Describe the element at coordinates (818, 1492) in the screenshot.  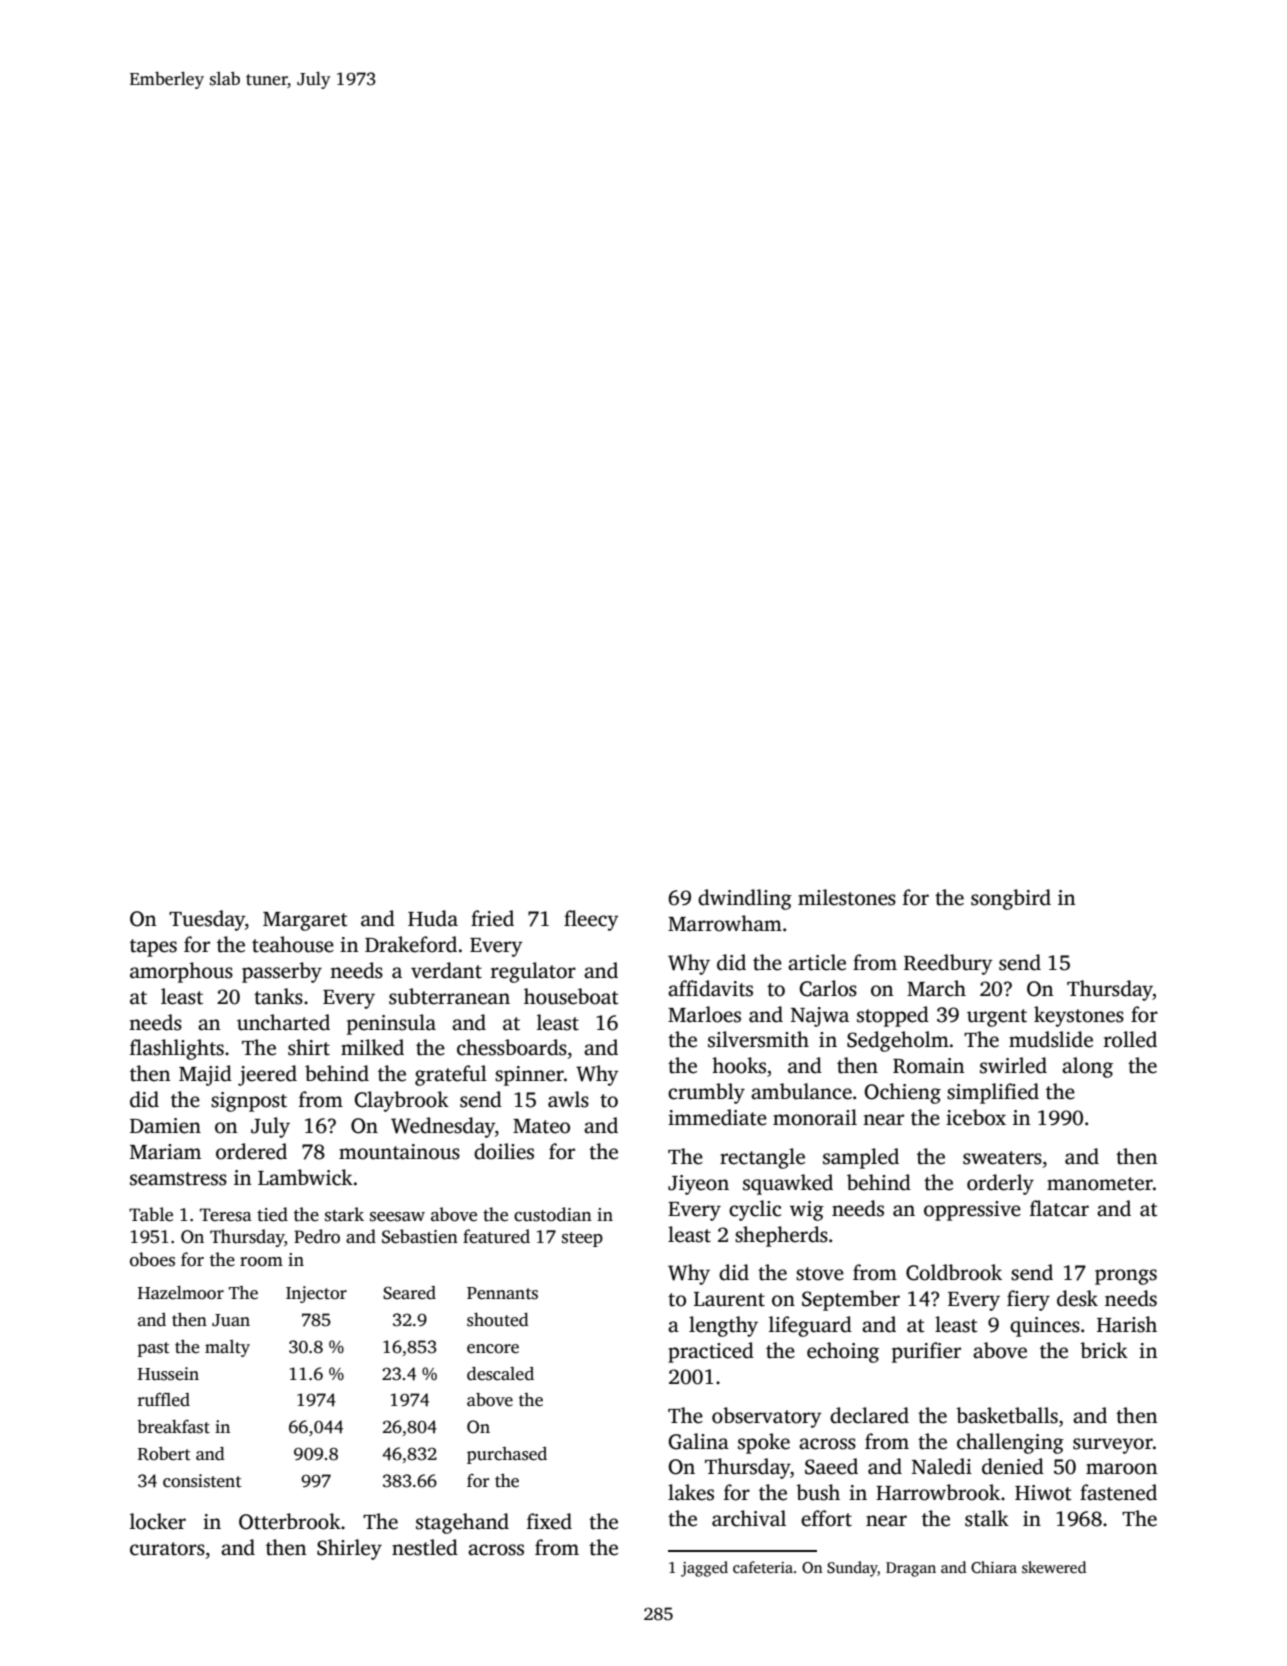
I see `bush` at that location.
